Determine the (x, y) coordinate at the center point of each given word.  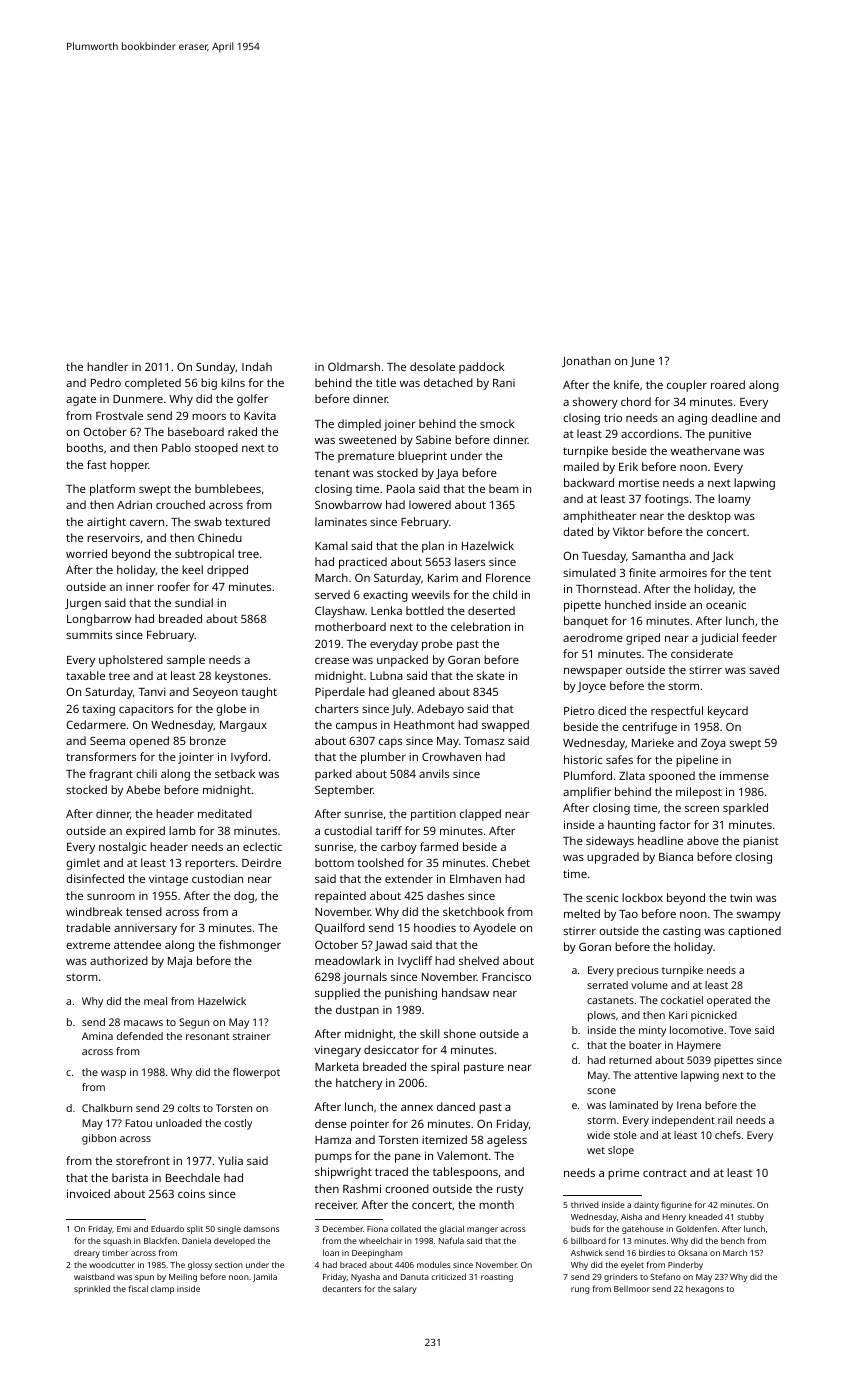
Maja (180, 962)
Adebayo (440, 710)
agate (81, 400)
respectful (677, 712)
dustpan (357, 1011)
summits (89, 634)
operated (729, 1001)
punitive (730, 435)
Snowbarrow (348, 504)
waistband (94, 1276)
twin (741, 897)
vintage (168, 880)
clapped (480, 815)
